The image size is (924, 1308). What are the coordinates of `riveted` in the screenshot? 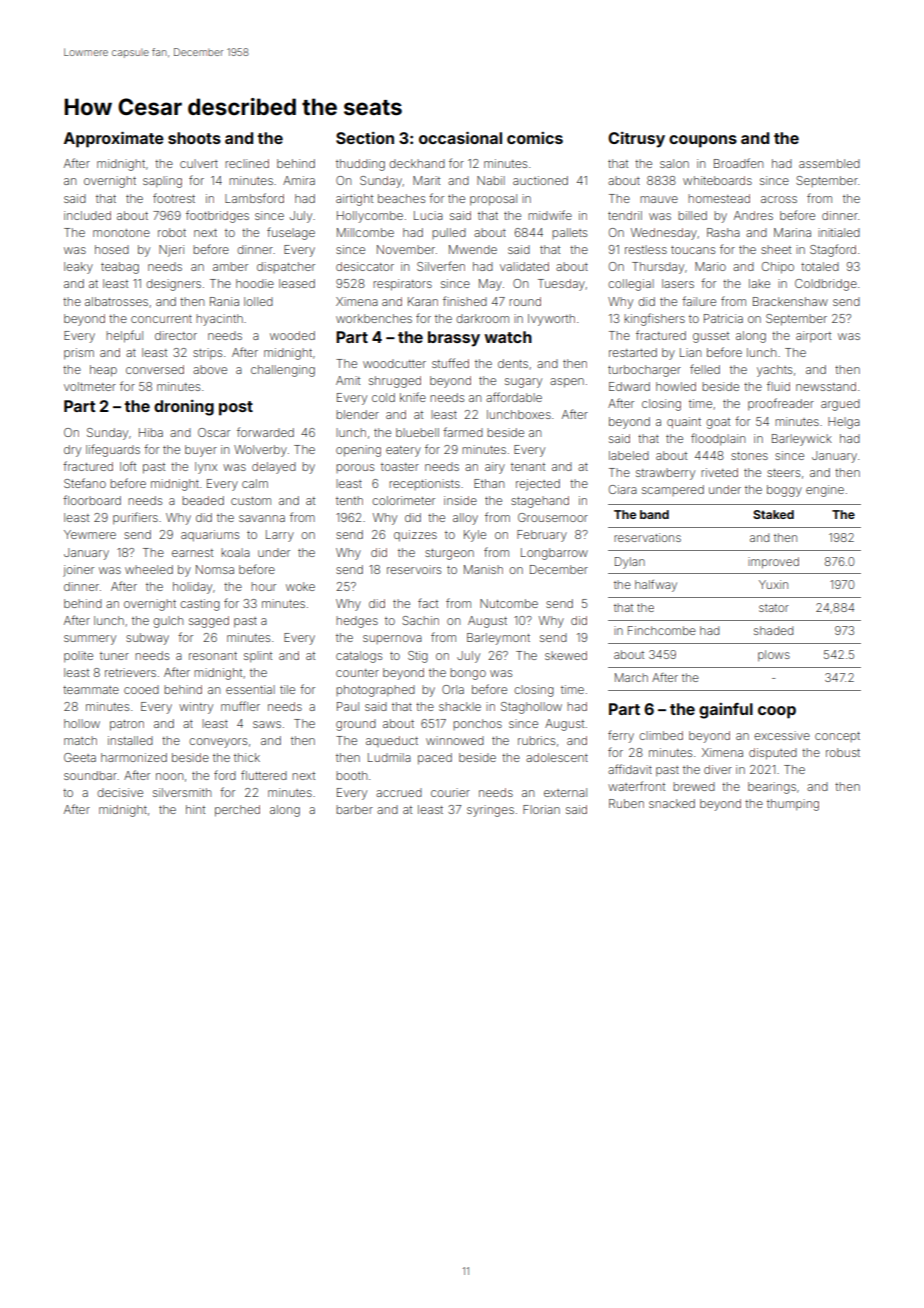 It's located at (719, 472).
